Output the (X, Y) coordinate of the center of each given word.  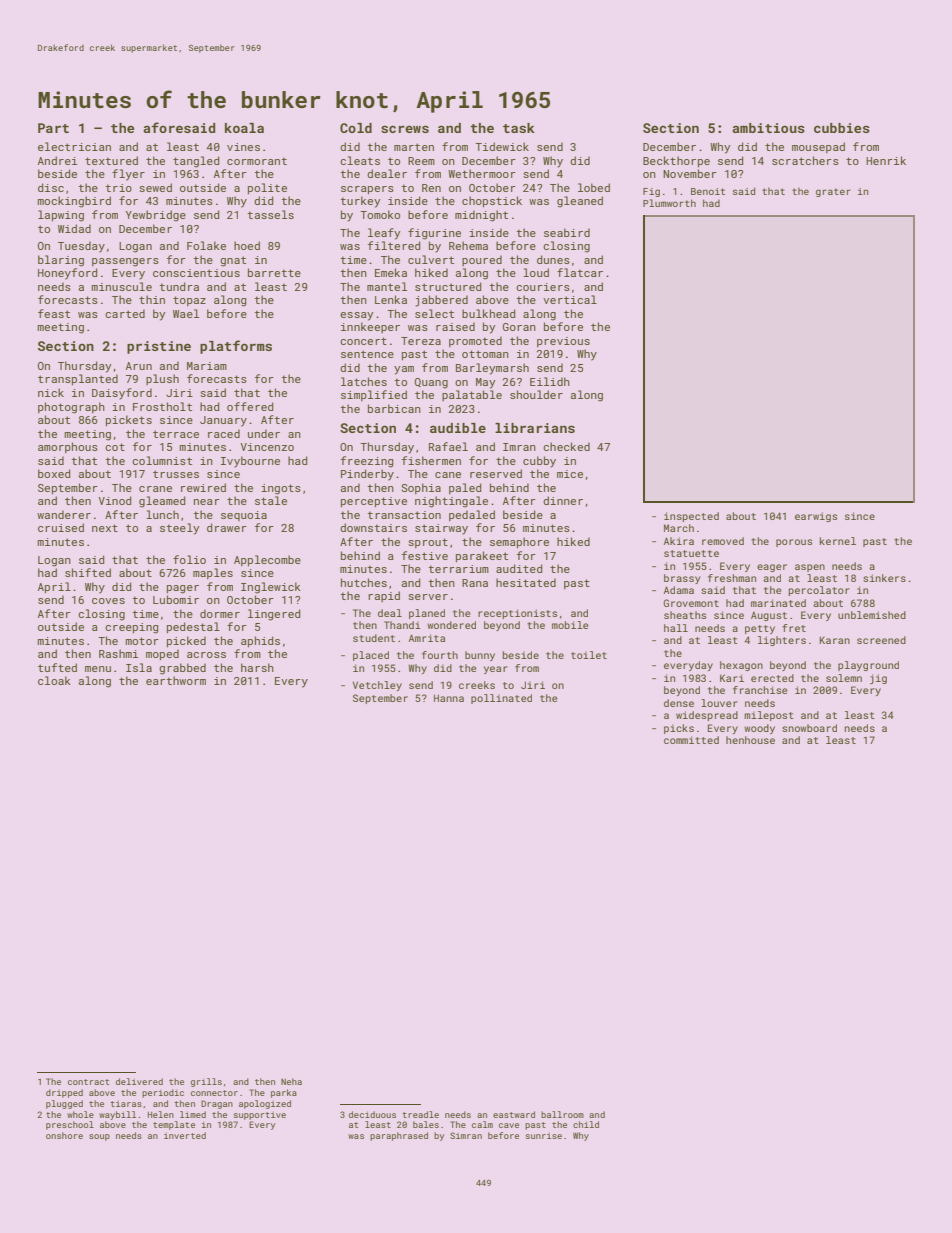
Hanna (449, 698)
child (586, 1124)
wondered (451, 625)
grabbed (182, 669)
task (519, 128)
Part (53, 128)
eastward (514, 1114)
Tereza (421, 341)
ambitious (768, 128)
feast (54, 313)
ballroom (562, 1114)
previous (563, 342)
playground (868, 666)
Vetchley (377, 686)
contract (88, 1082)
